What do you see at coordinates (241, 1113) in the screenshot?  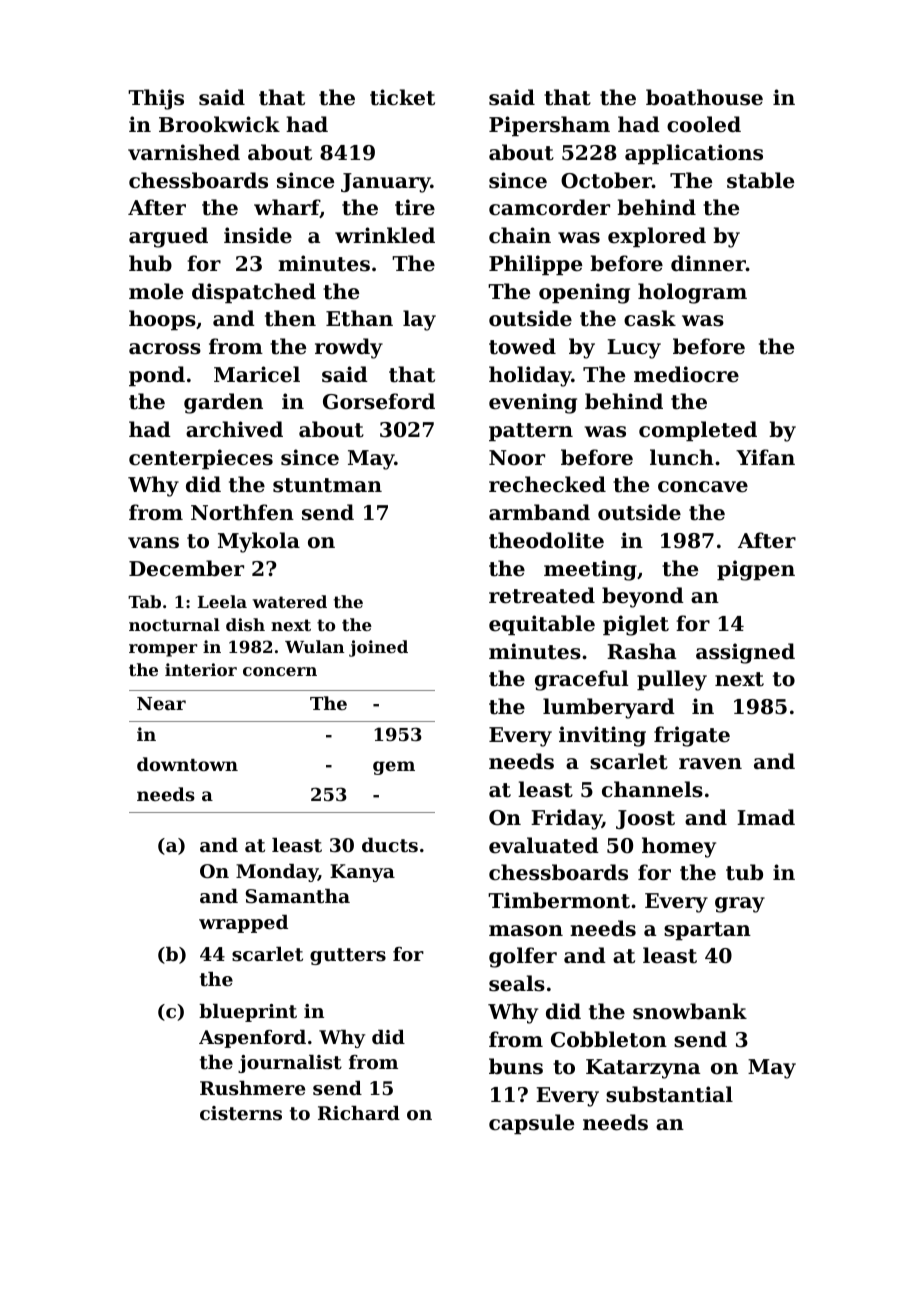 I see `cisterns` at bounding box center [241, 1113].
